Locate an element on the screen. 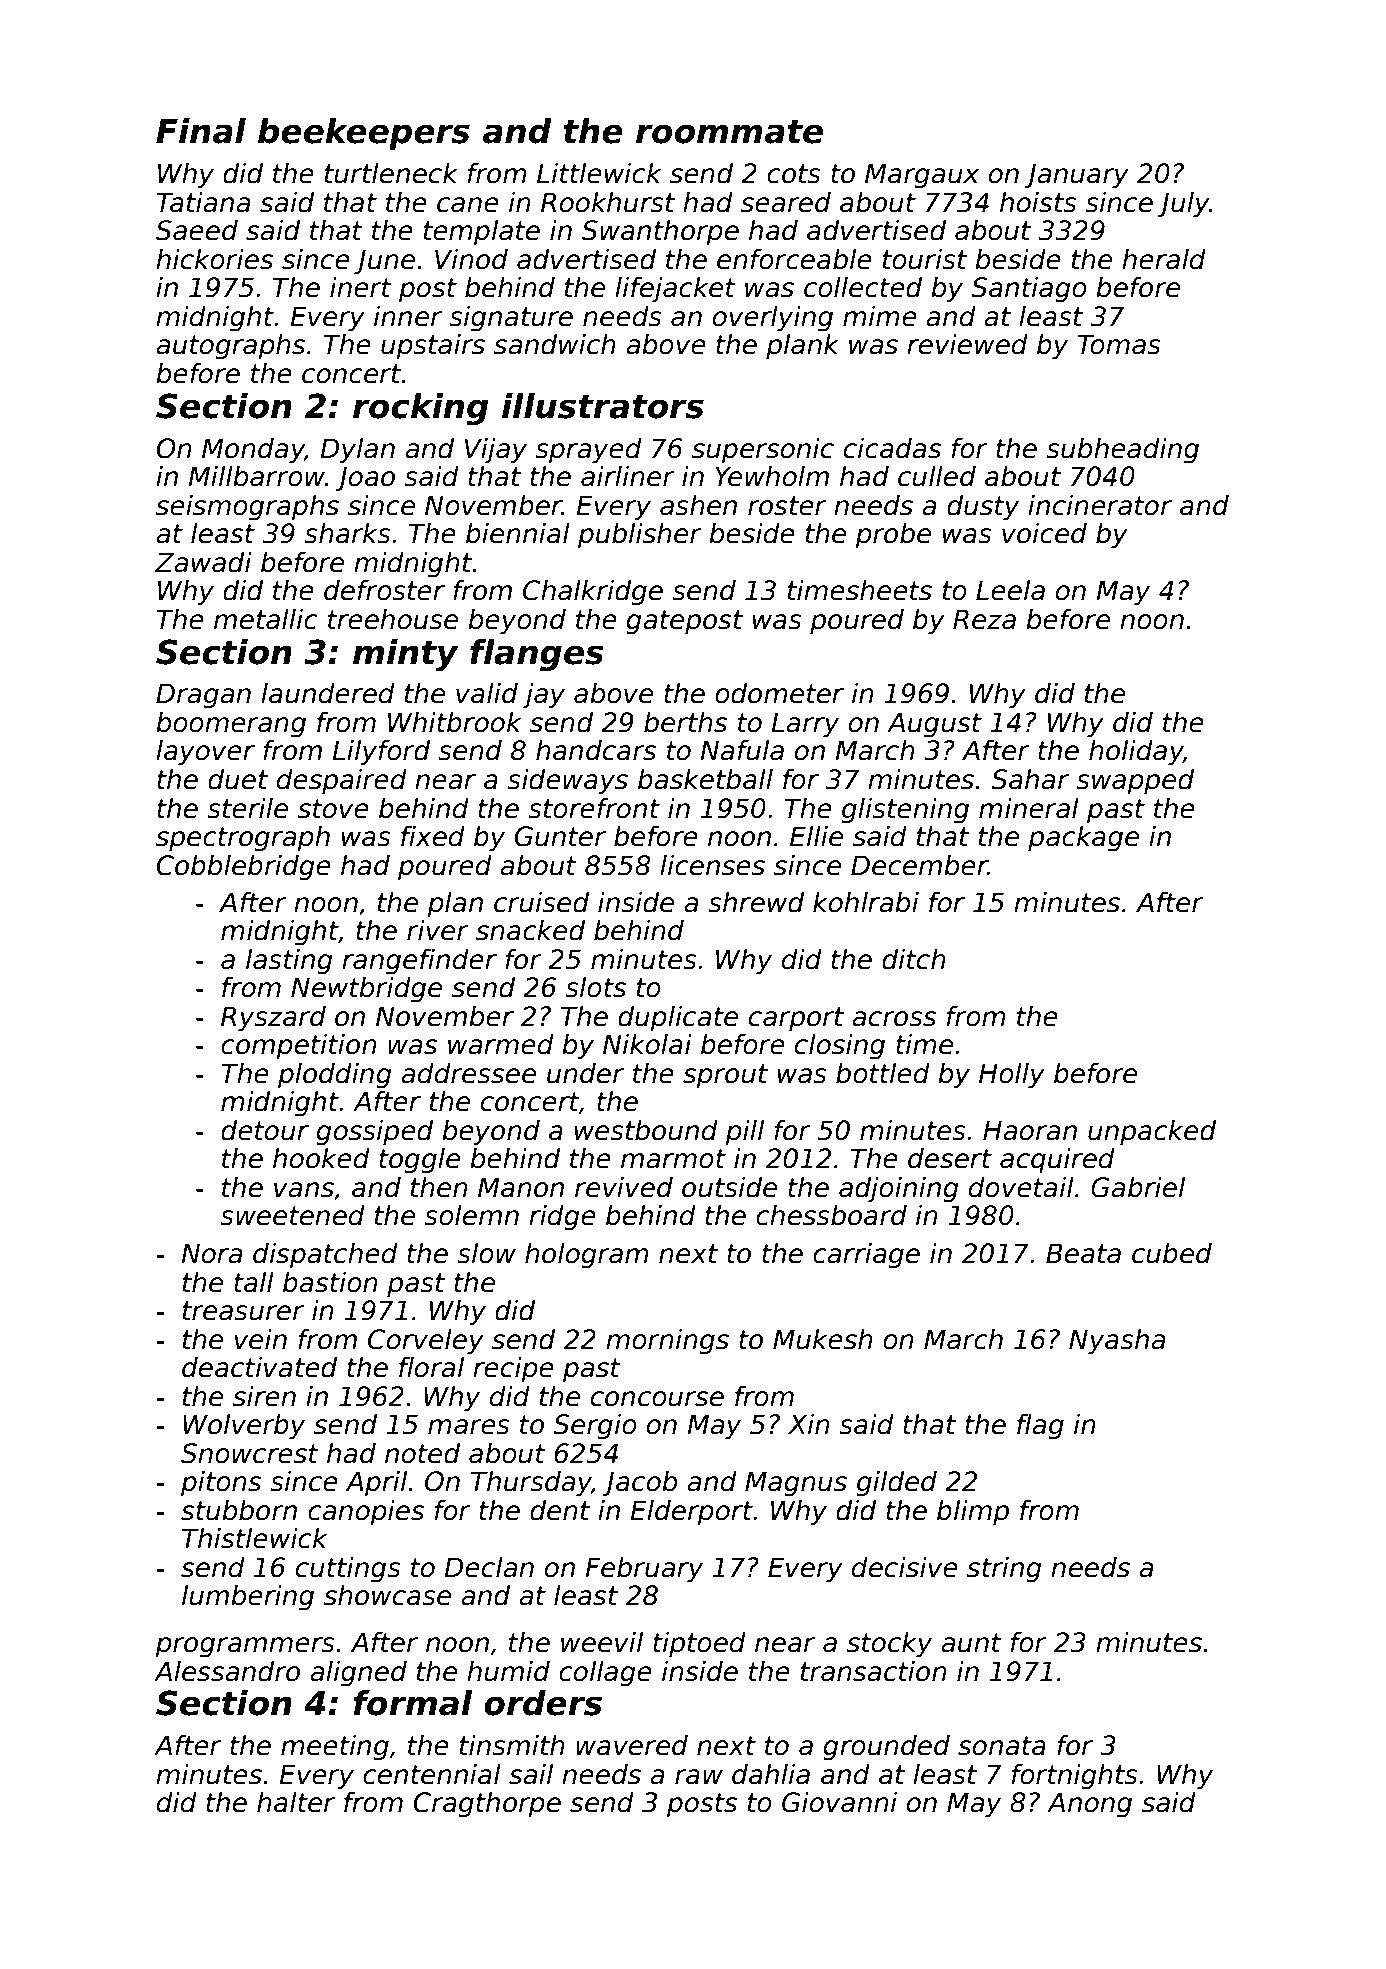 The height and width of the screenshot is (1969, 1386). collected is located at coordinates (863, 287).
